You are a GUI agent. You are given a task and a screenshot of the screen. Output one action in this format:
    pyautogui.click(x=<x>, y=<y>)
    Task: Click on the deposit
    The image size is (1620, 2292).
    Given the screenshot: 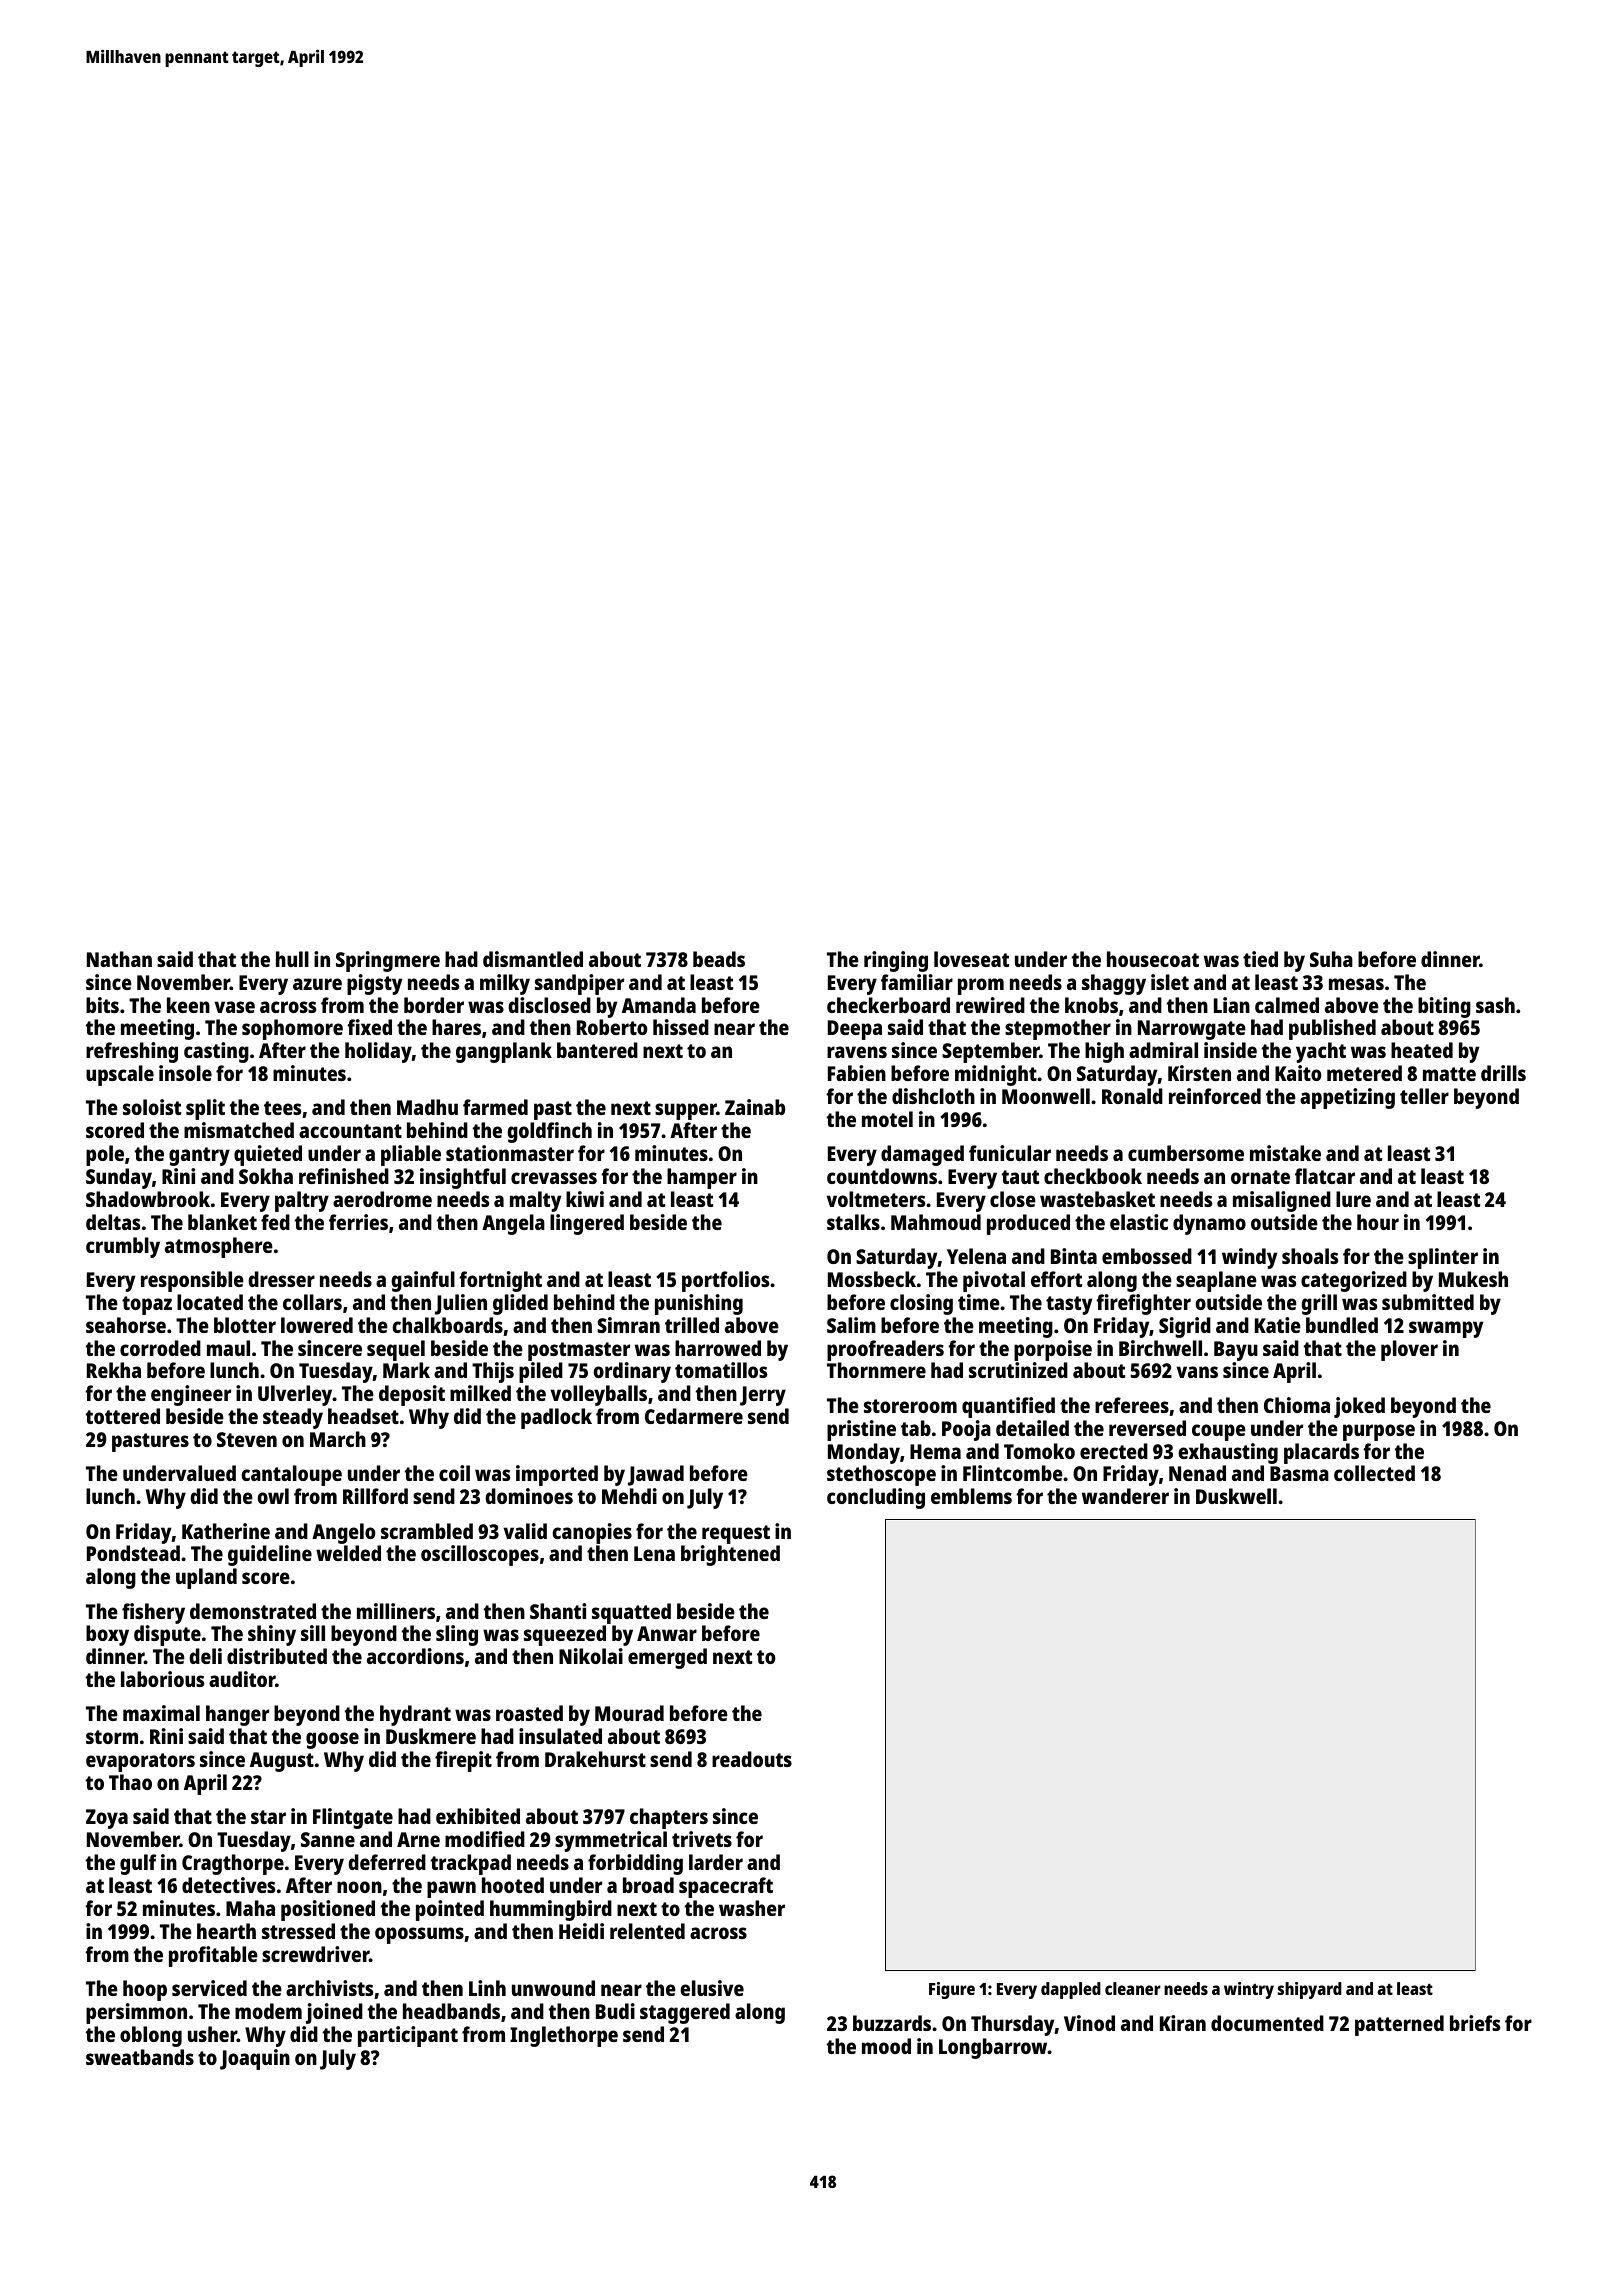 What is the action you would take?
    pyautogui.click(x=412, y=1395)
